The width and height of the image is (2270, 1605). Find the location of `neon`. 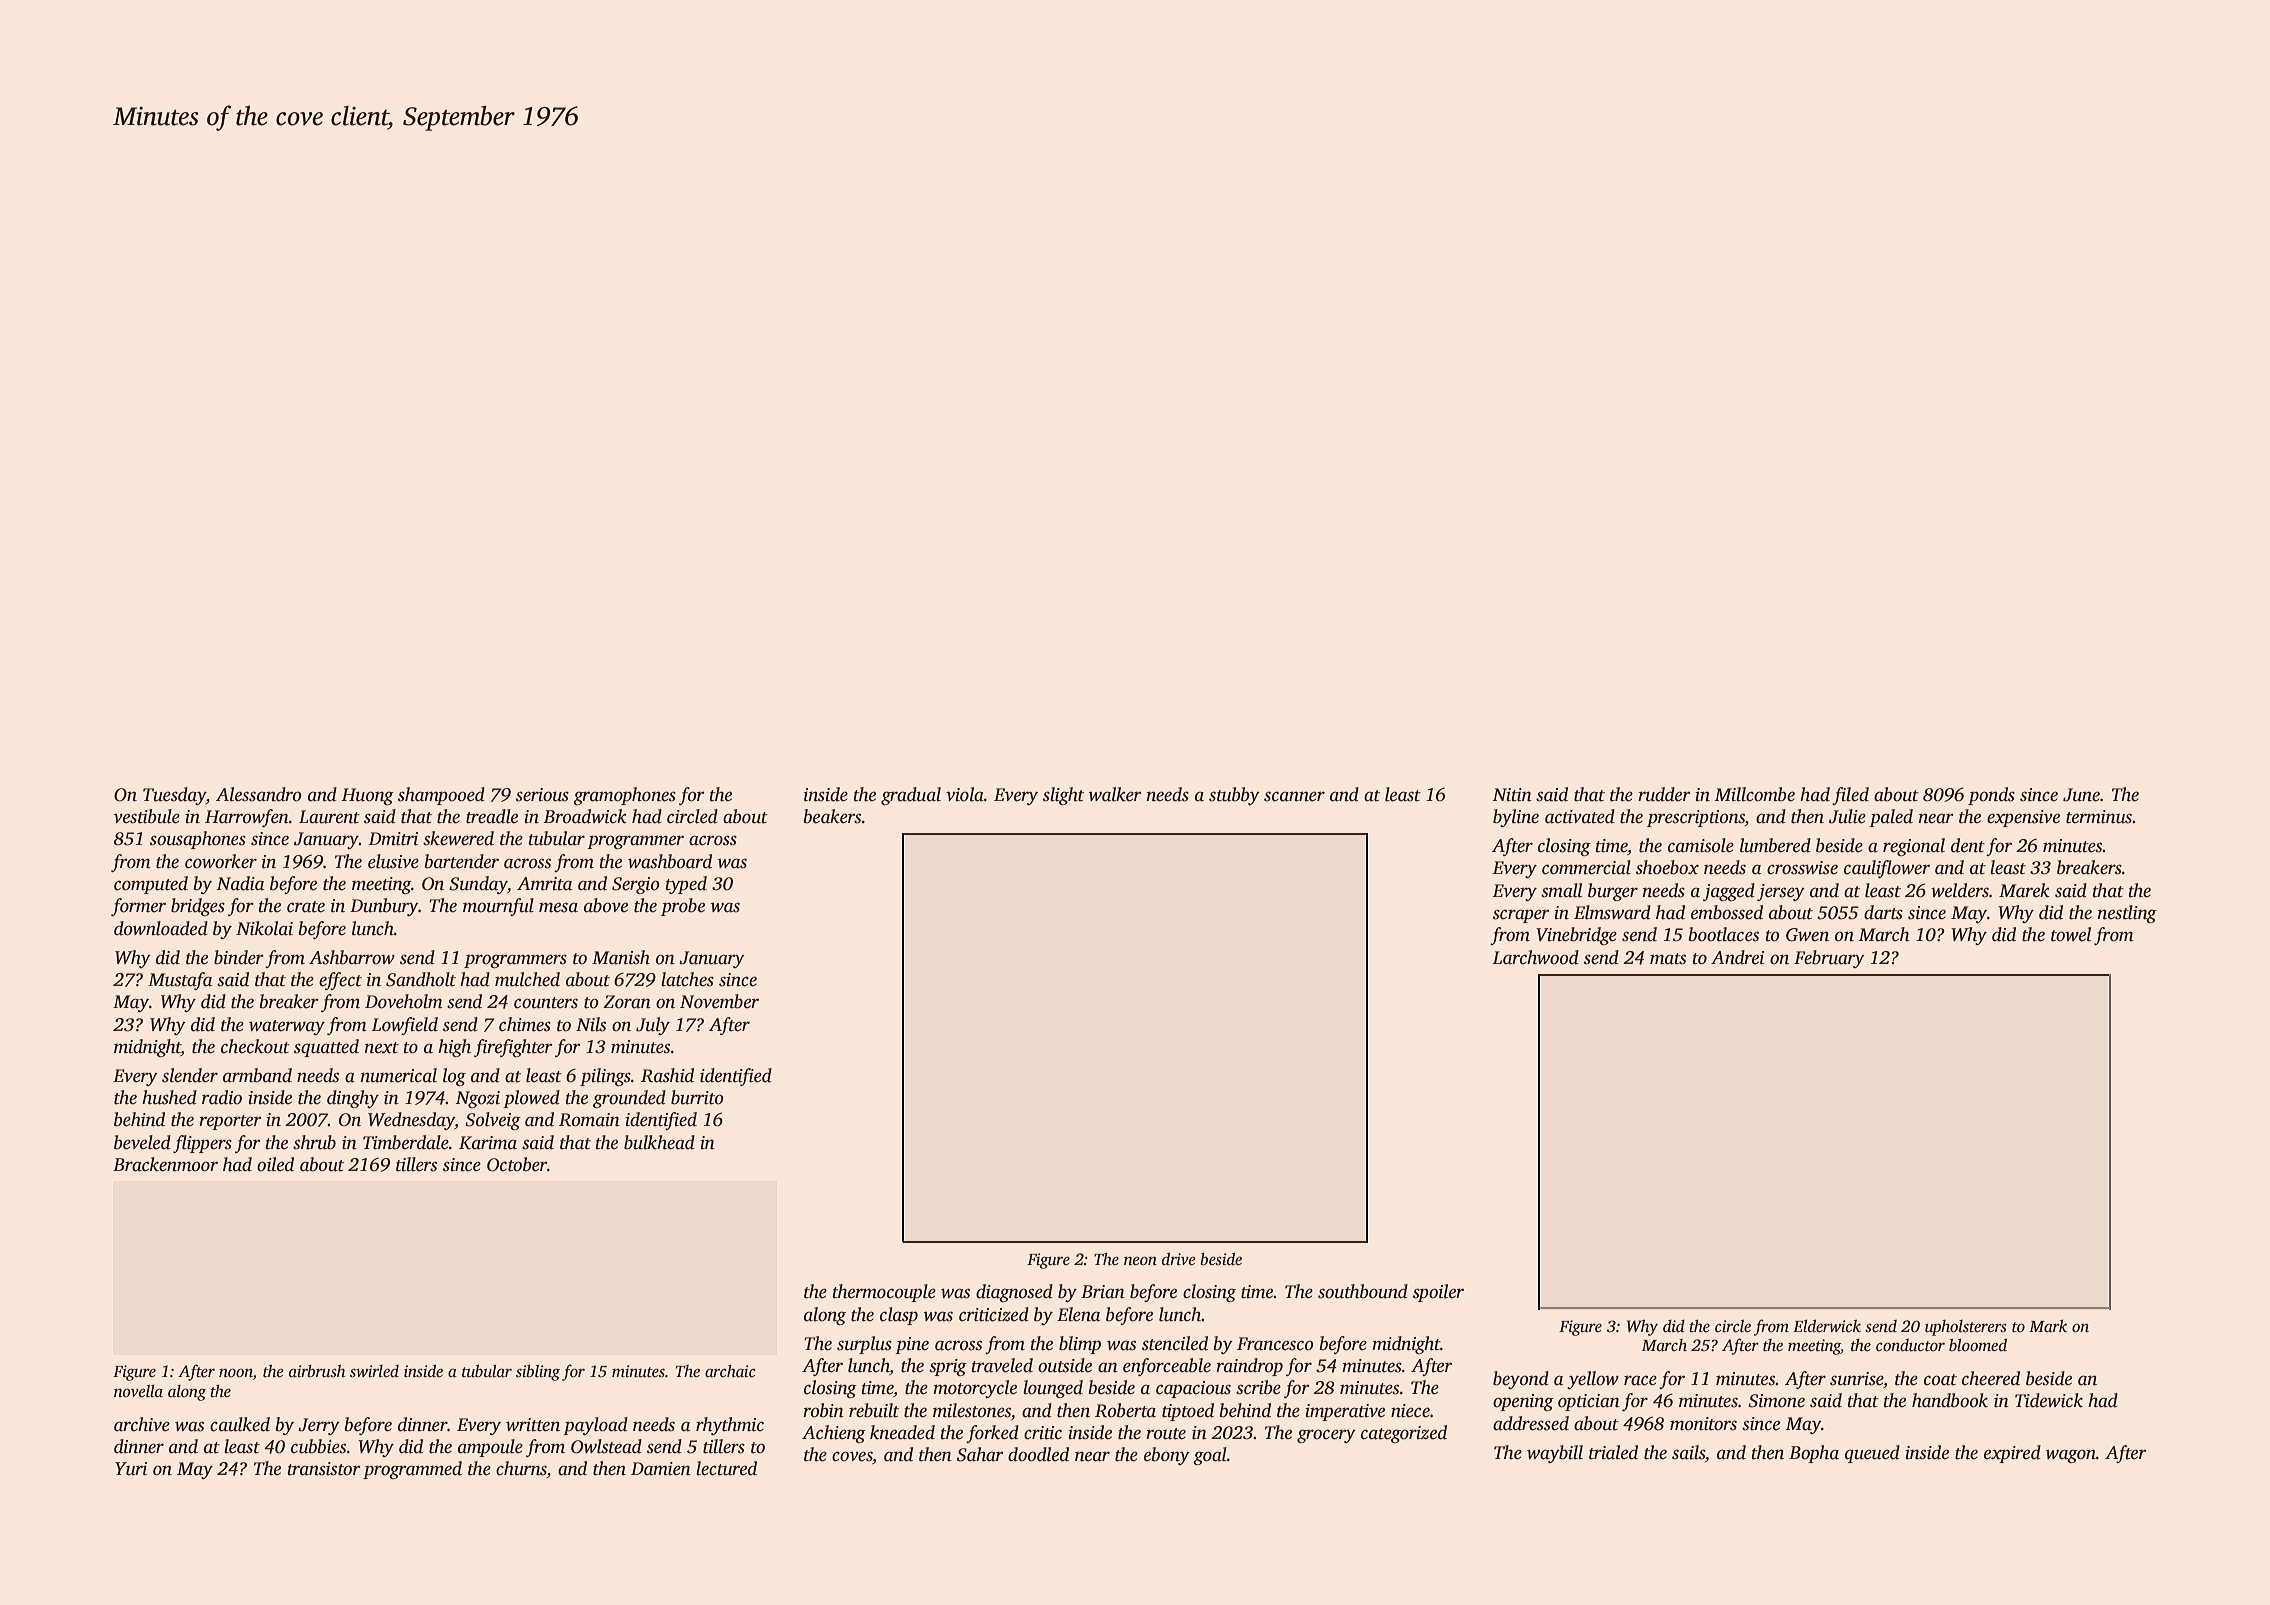

neon is located at coordinates (1140, 1261).
